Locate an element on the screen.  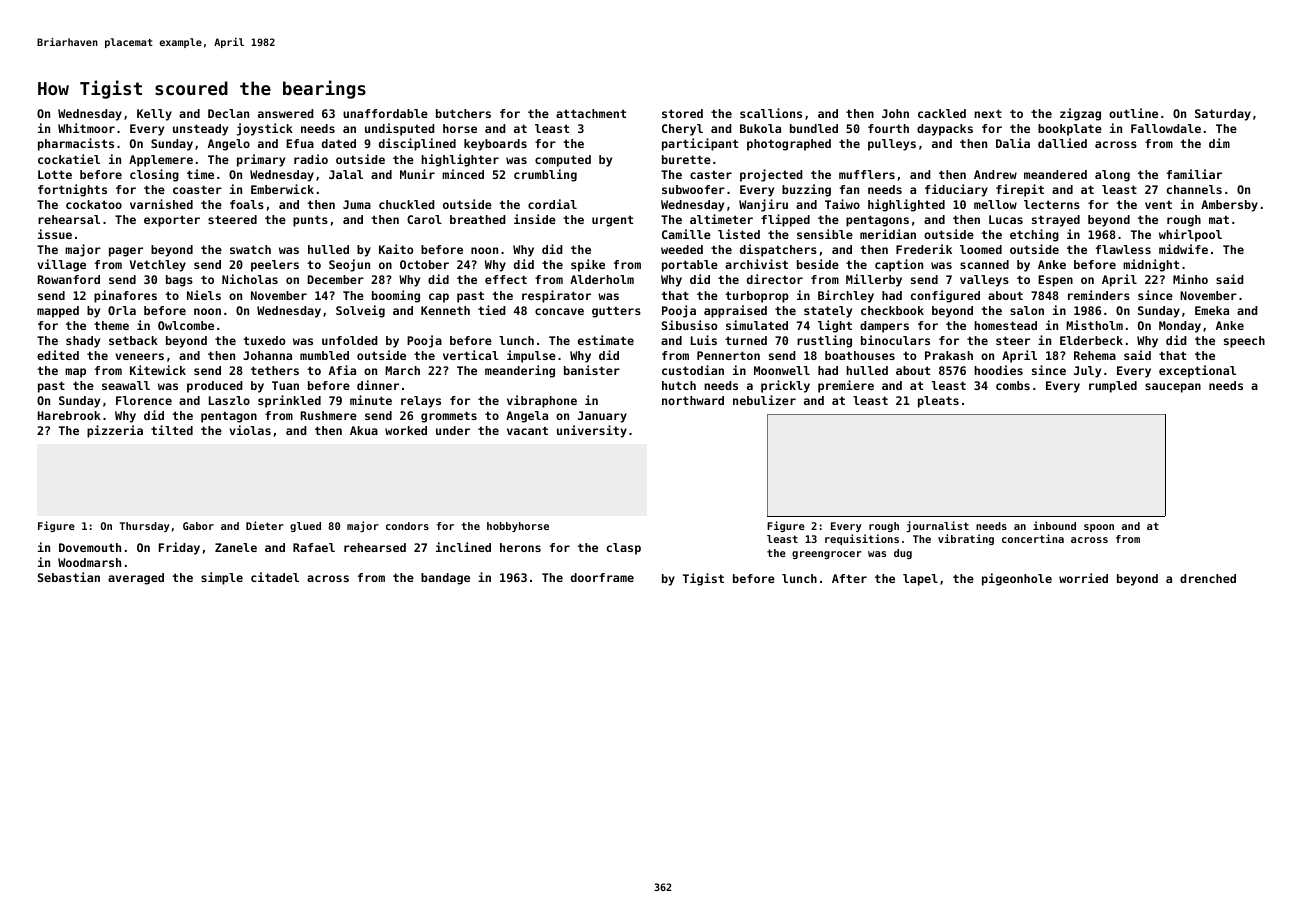
averaged is located at coordinates (136, 579).
